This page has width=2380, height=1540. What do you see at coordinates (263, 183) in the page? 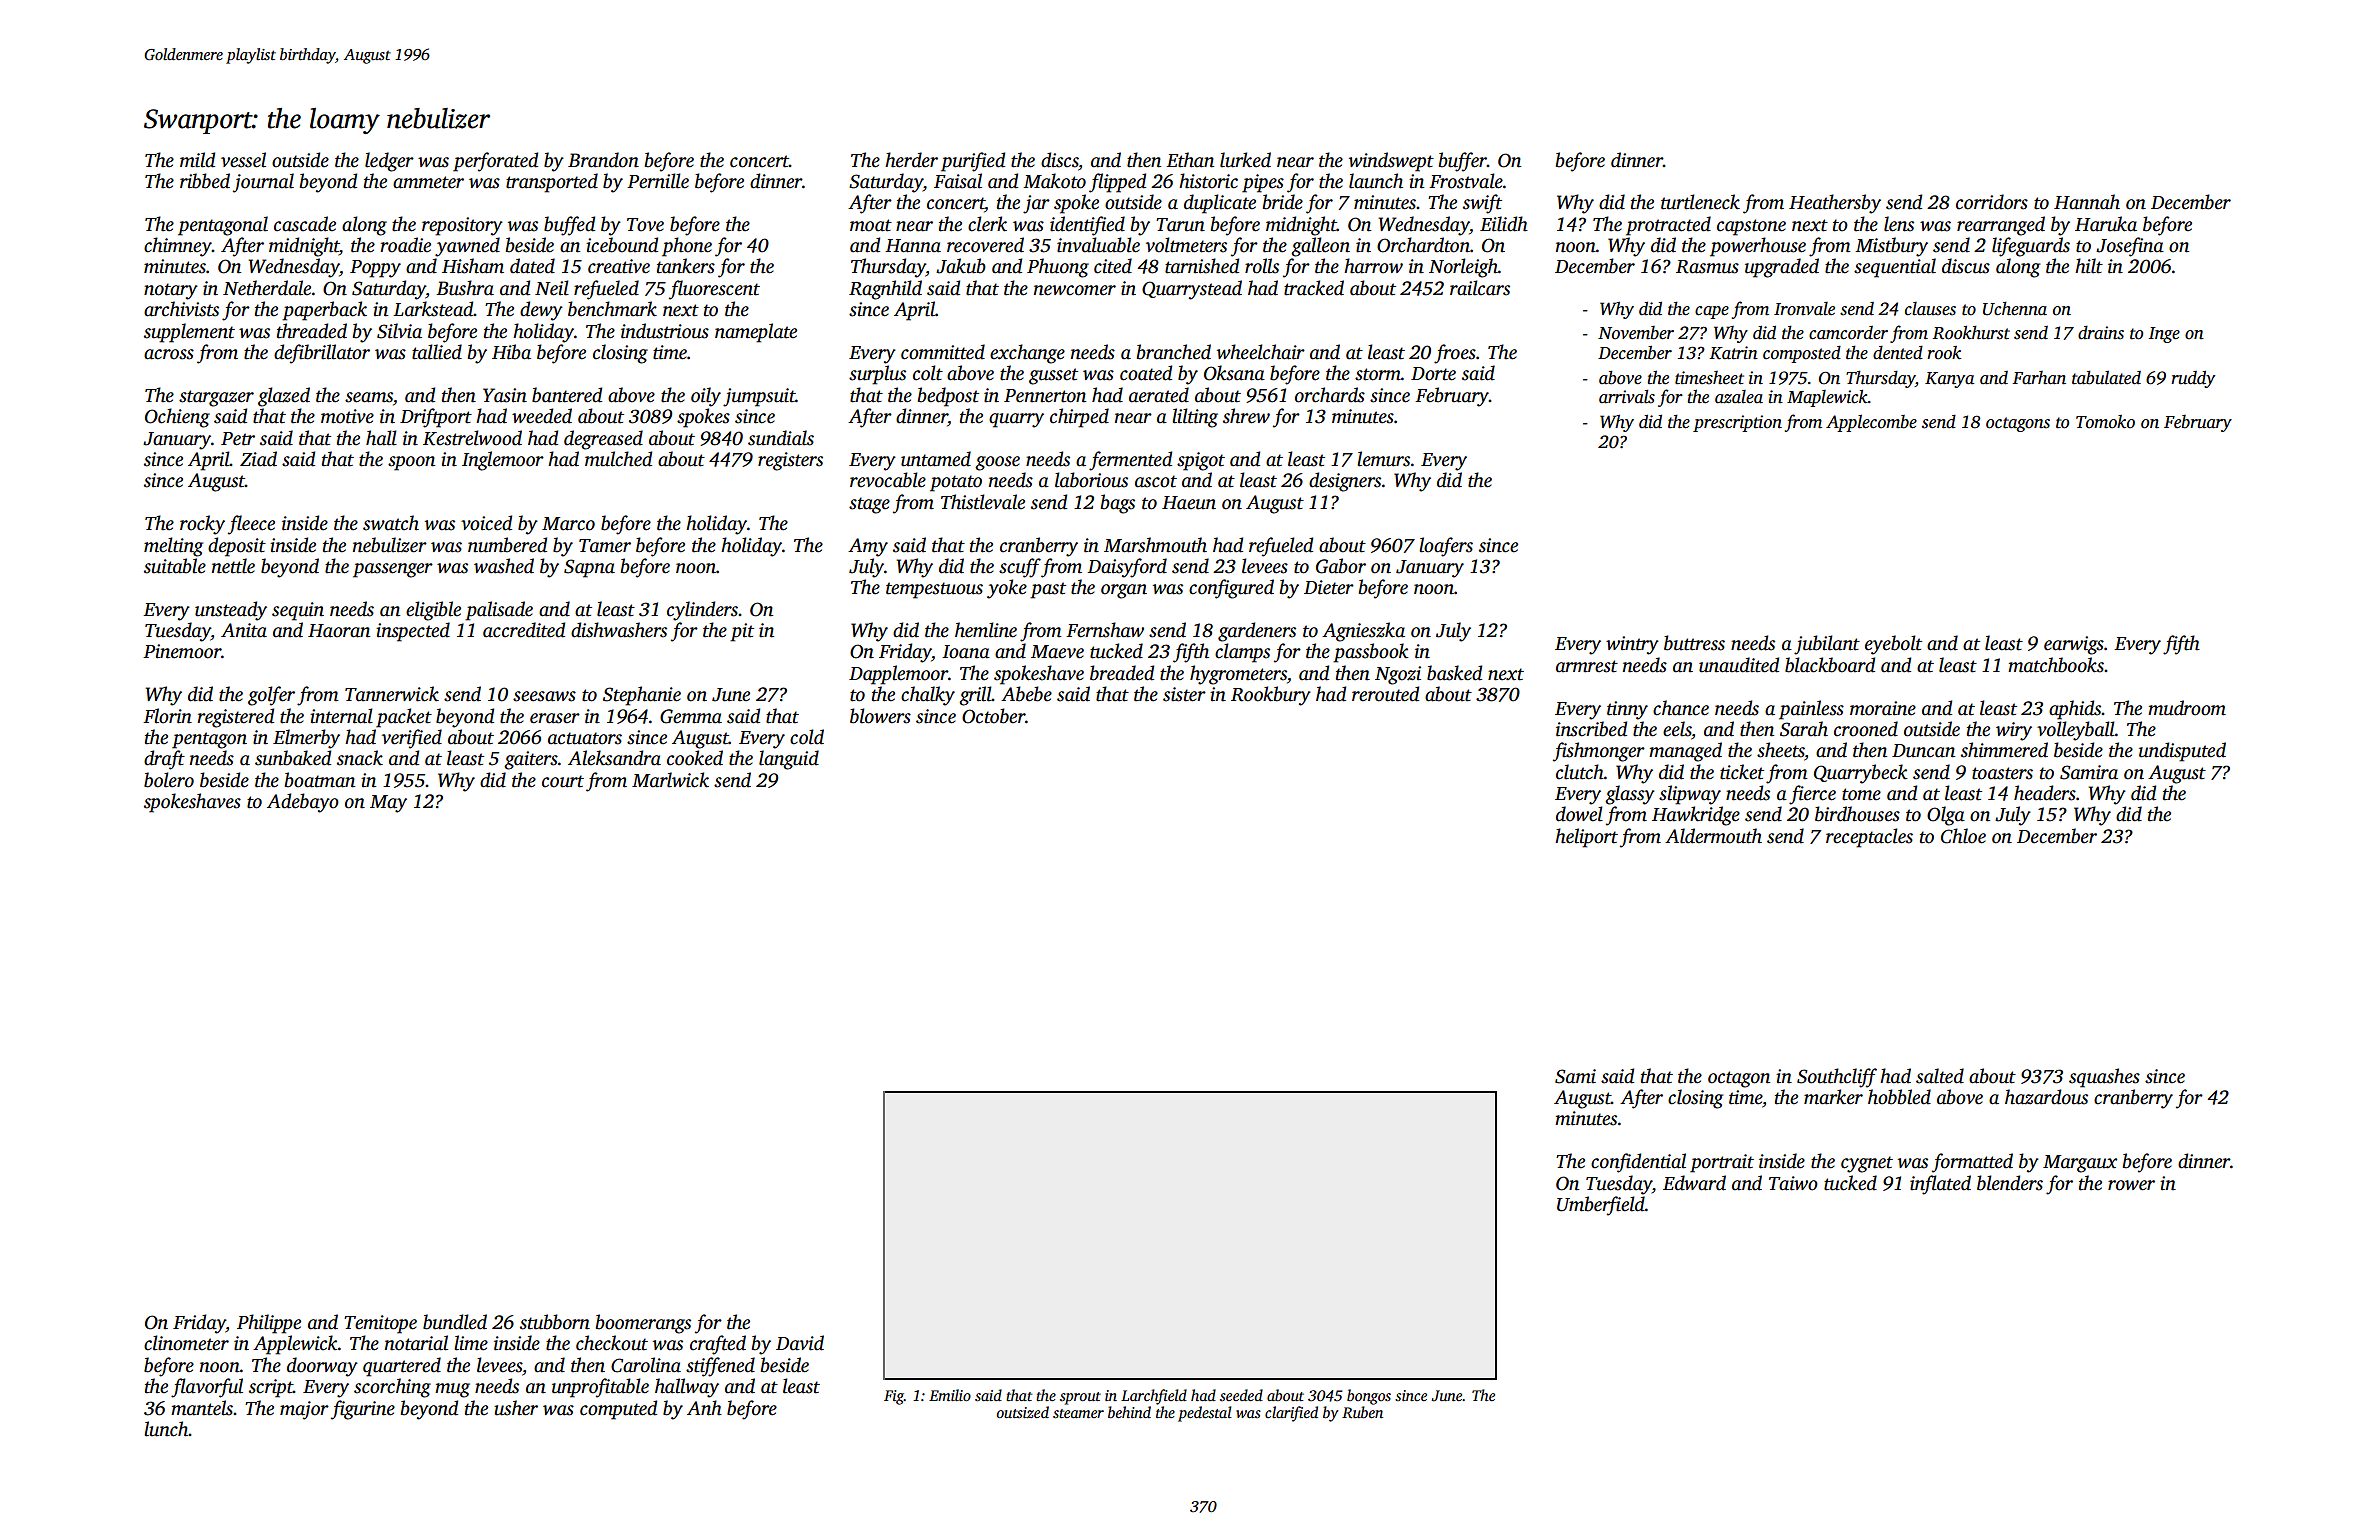
I see `journal` at bounding box center [263, 183].
